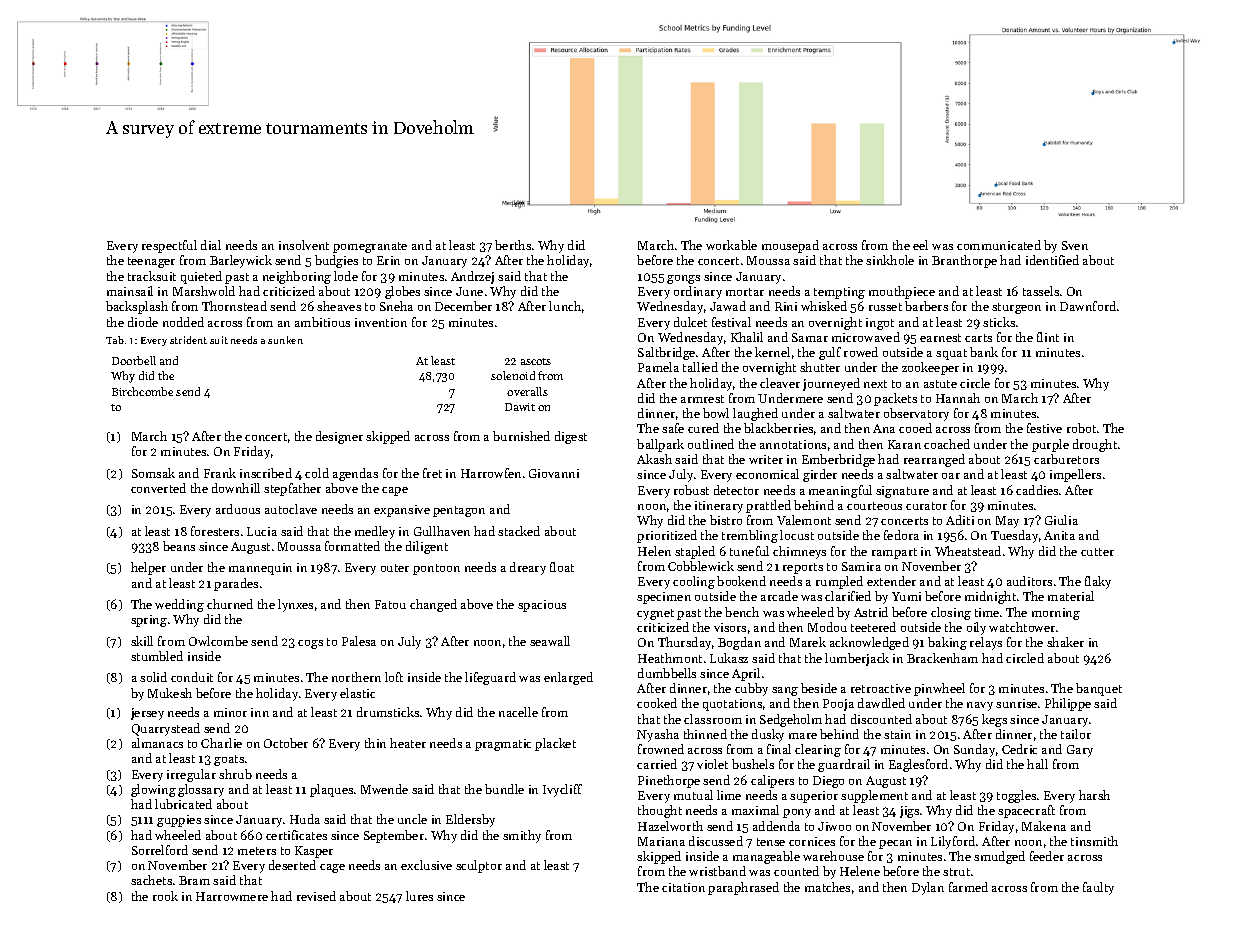  Describe the element at coordinates (683, 279) in the screenshot. I see `gongs` at that location.
